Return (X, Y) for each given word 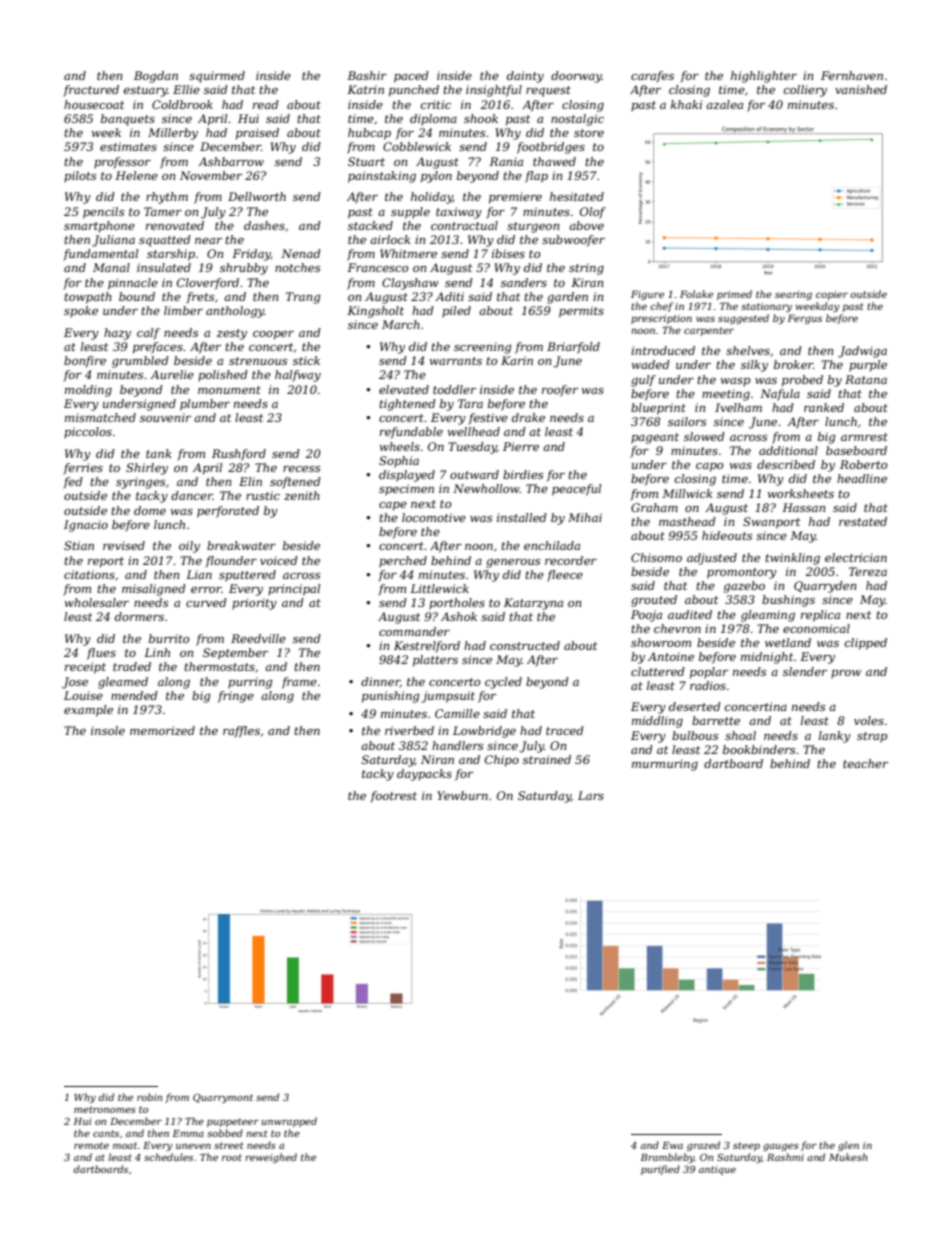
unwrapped (289, 1122)
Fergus (804, 319)
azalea (724, 104)
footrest (393, 797)
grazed (703, 1146)
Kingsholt (375, 312)
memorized (162, 730)
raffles (241, 732)
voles (869, 720)
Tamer (163, 211)
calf (148, 334)
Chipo (502, 761)
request (548, 91)
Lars (591, 795)
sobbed (225, 1133)
